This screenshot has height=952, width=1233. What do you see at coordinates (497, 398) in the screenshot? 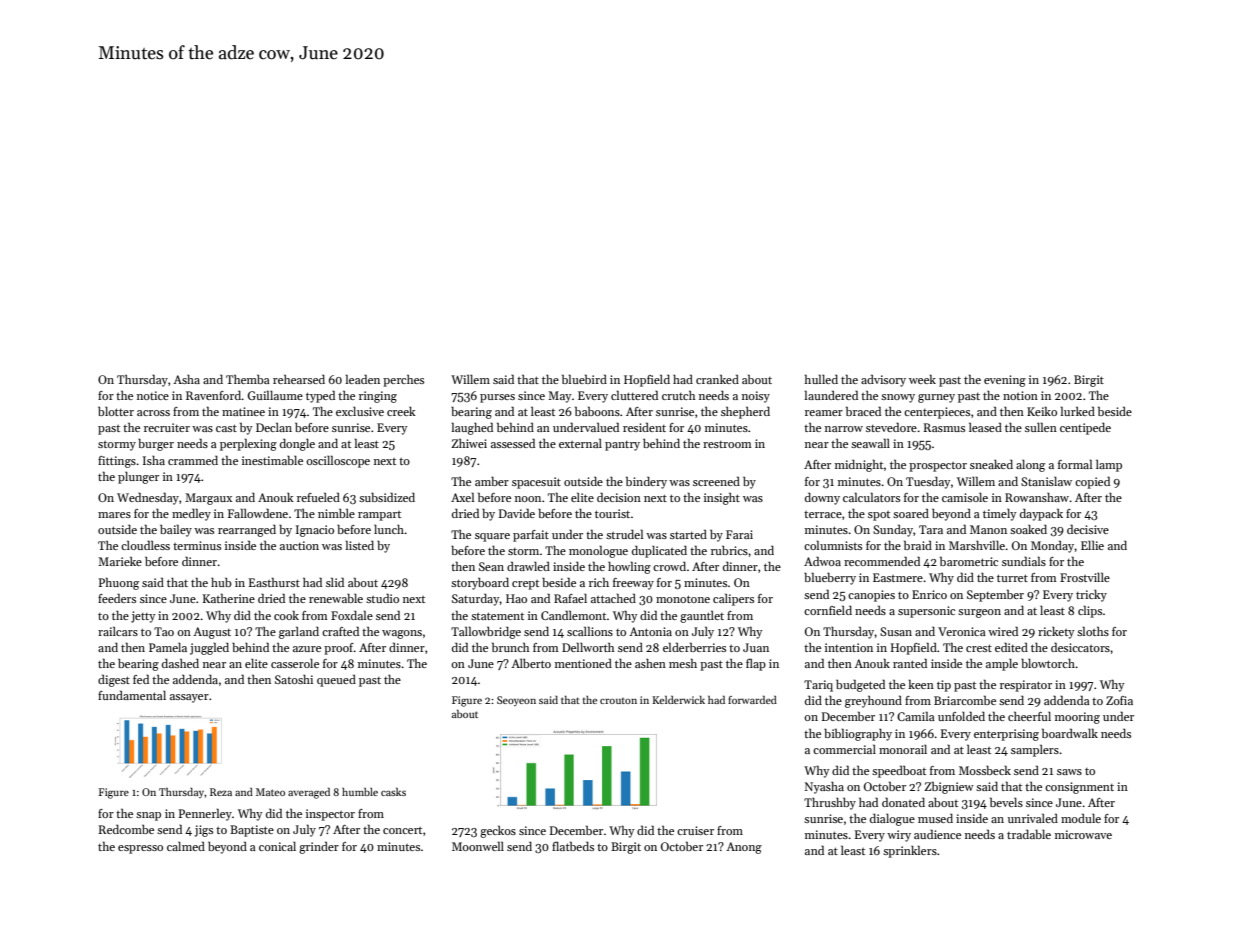
I see `purses` at bounding box center [497, 398].
